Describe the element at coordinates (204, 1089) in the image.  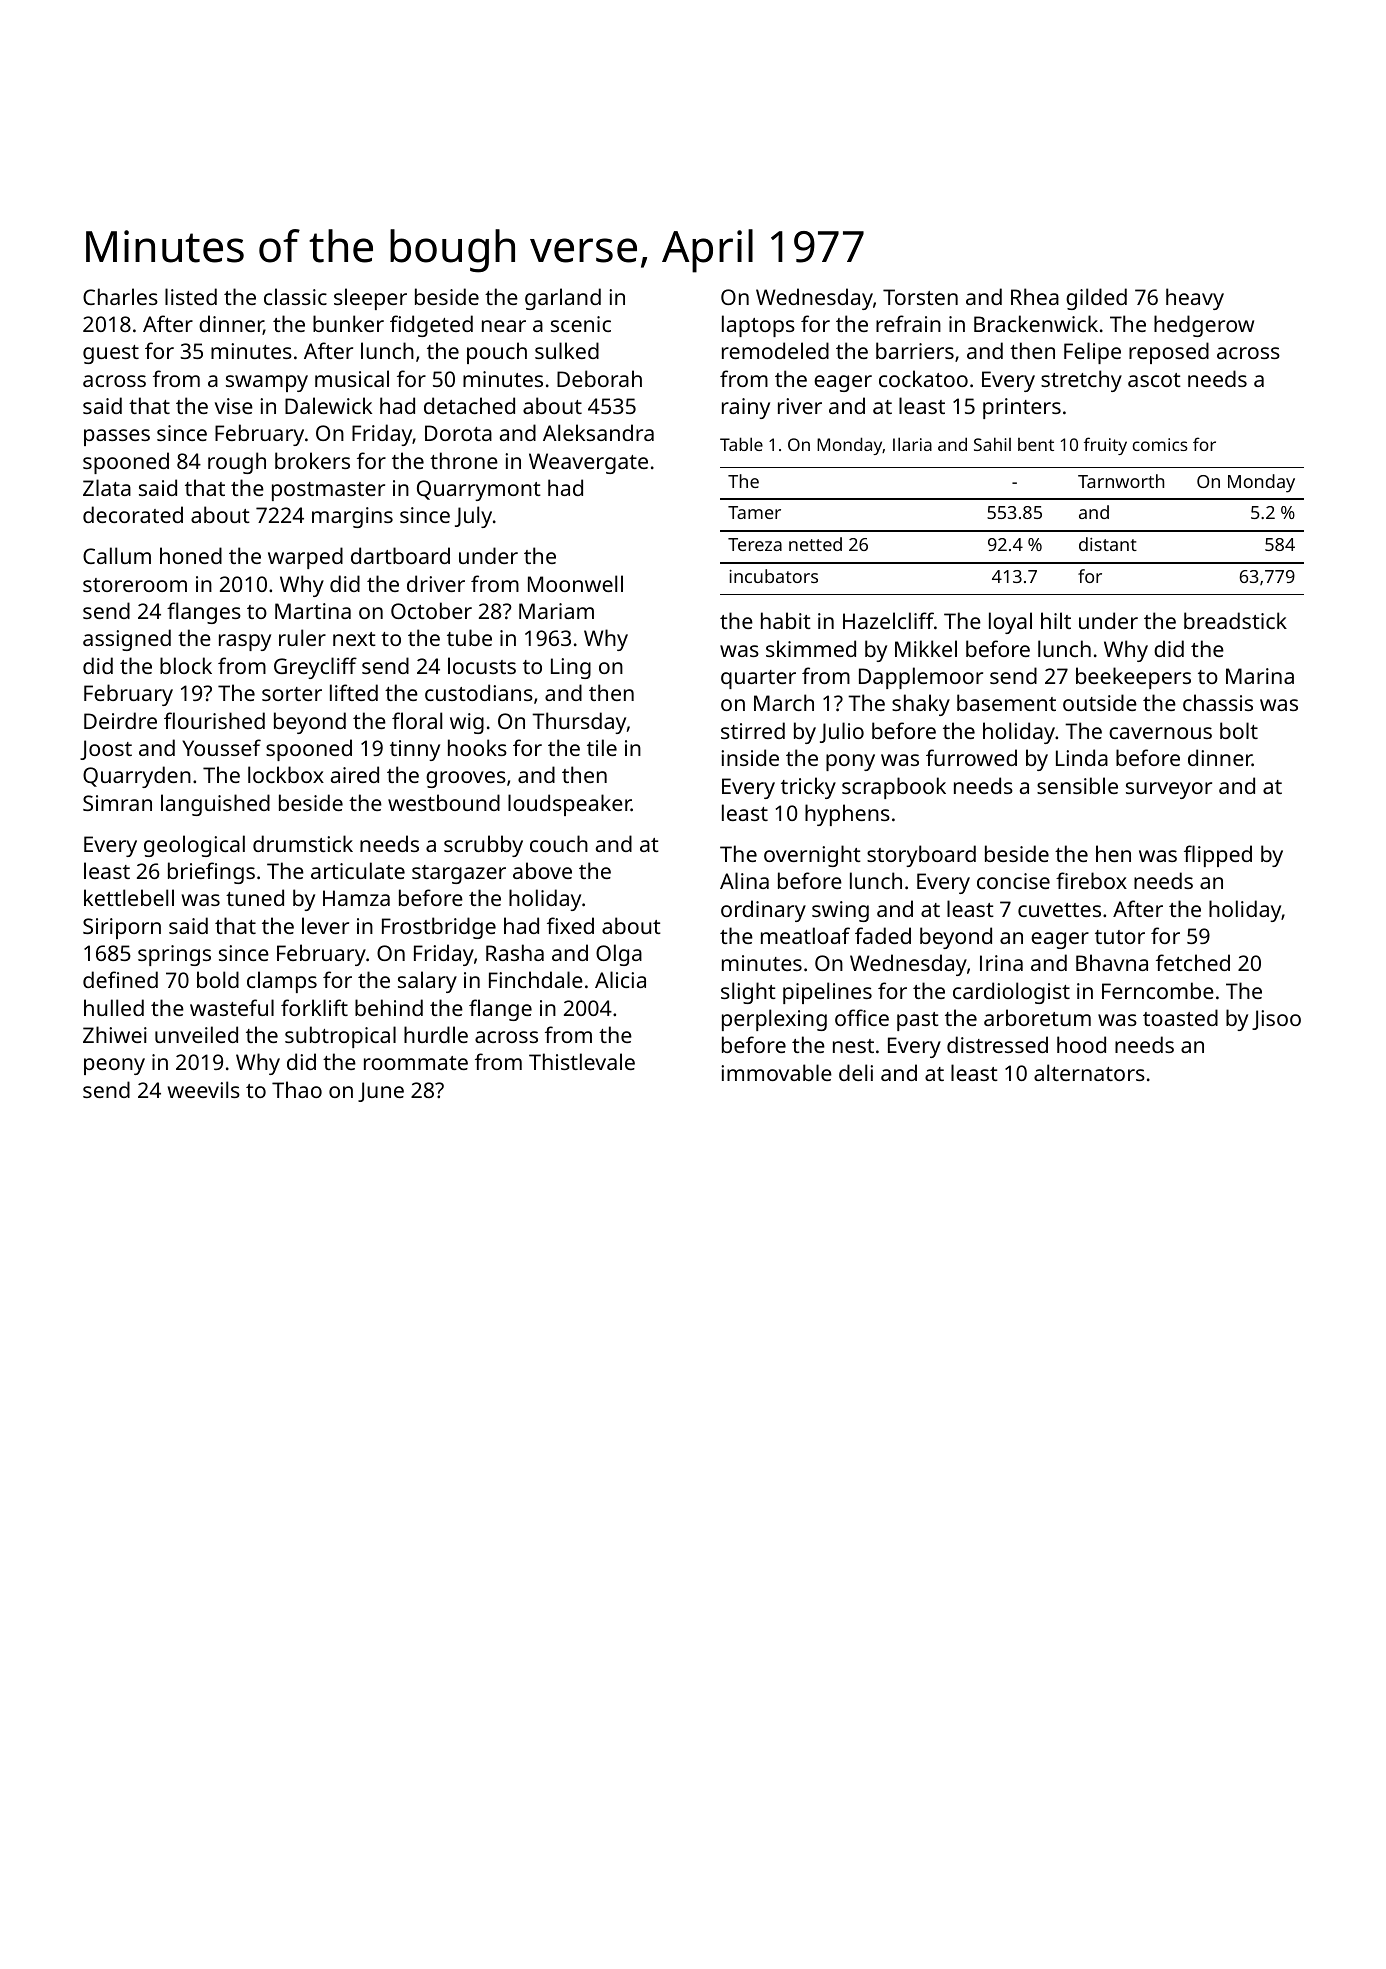
I see `weevils` at that location.
